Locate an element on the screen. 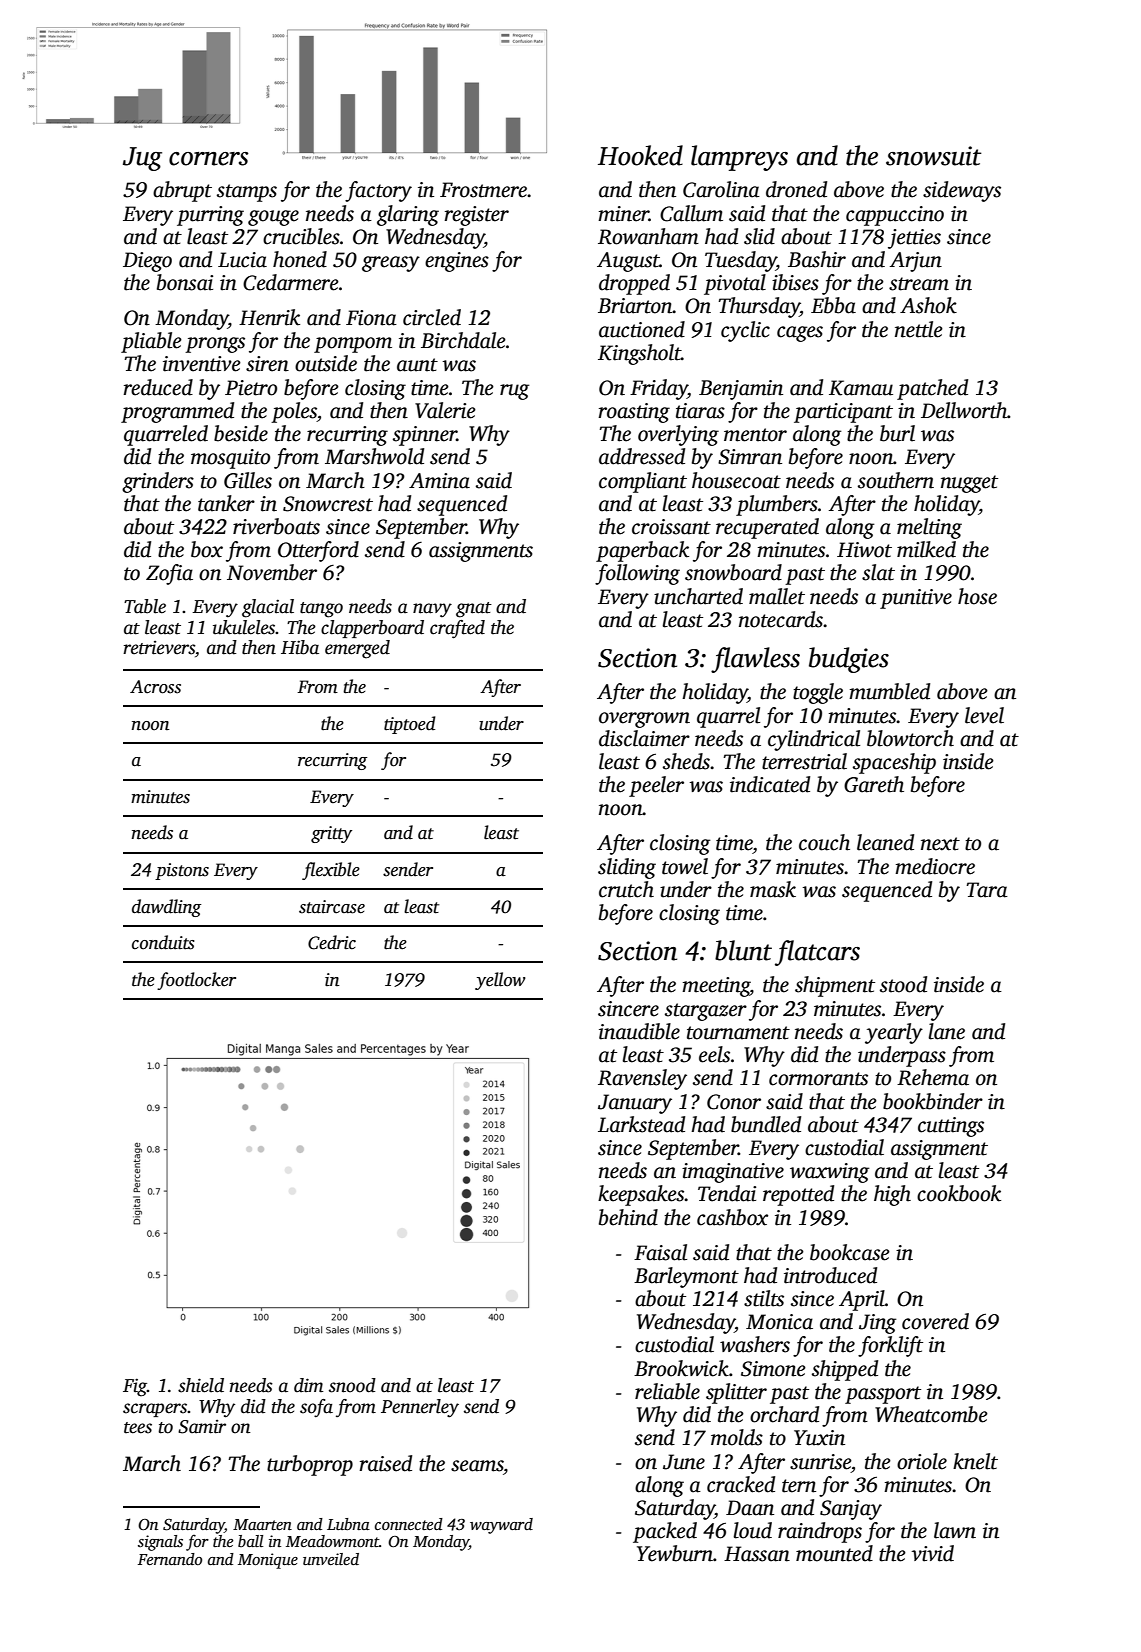 This screenshot has height=1652, width=1141. unveiled is located at coordinates (331, 1559).
